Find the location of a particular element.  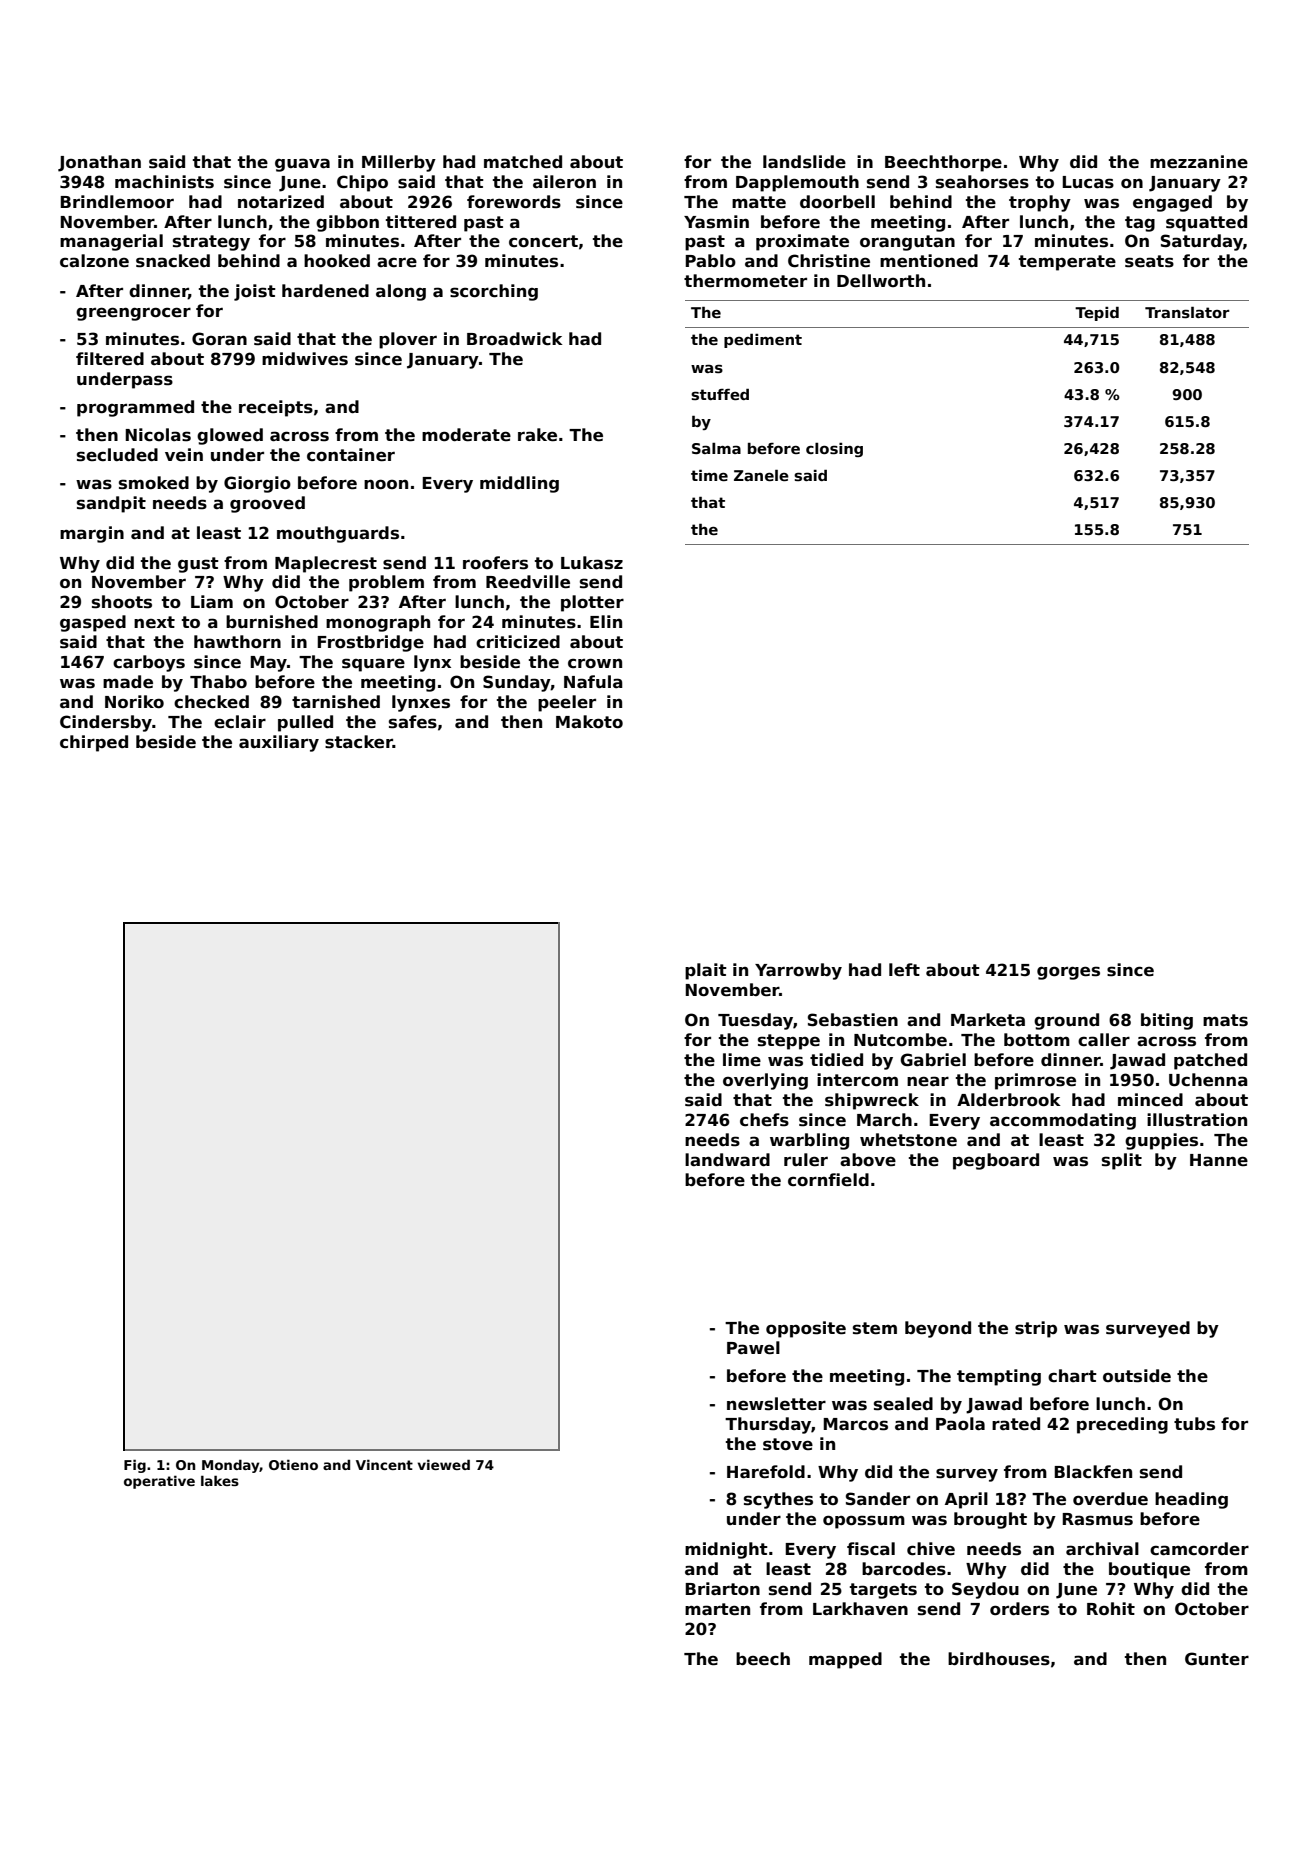

chirped is located at coordinates (94, 743).
